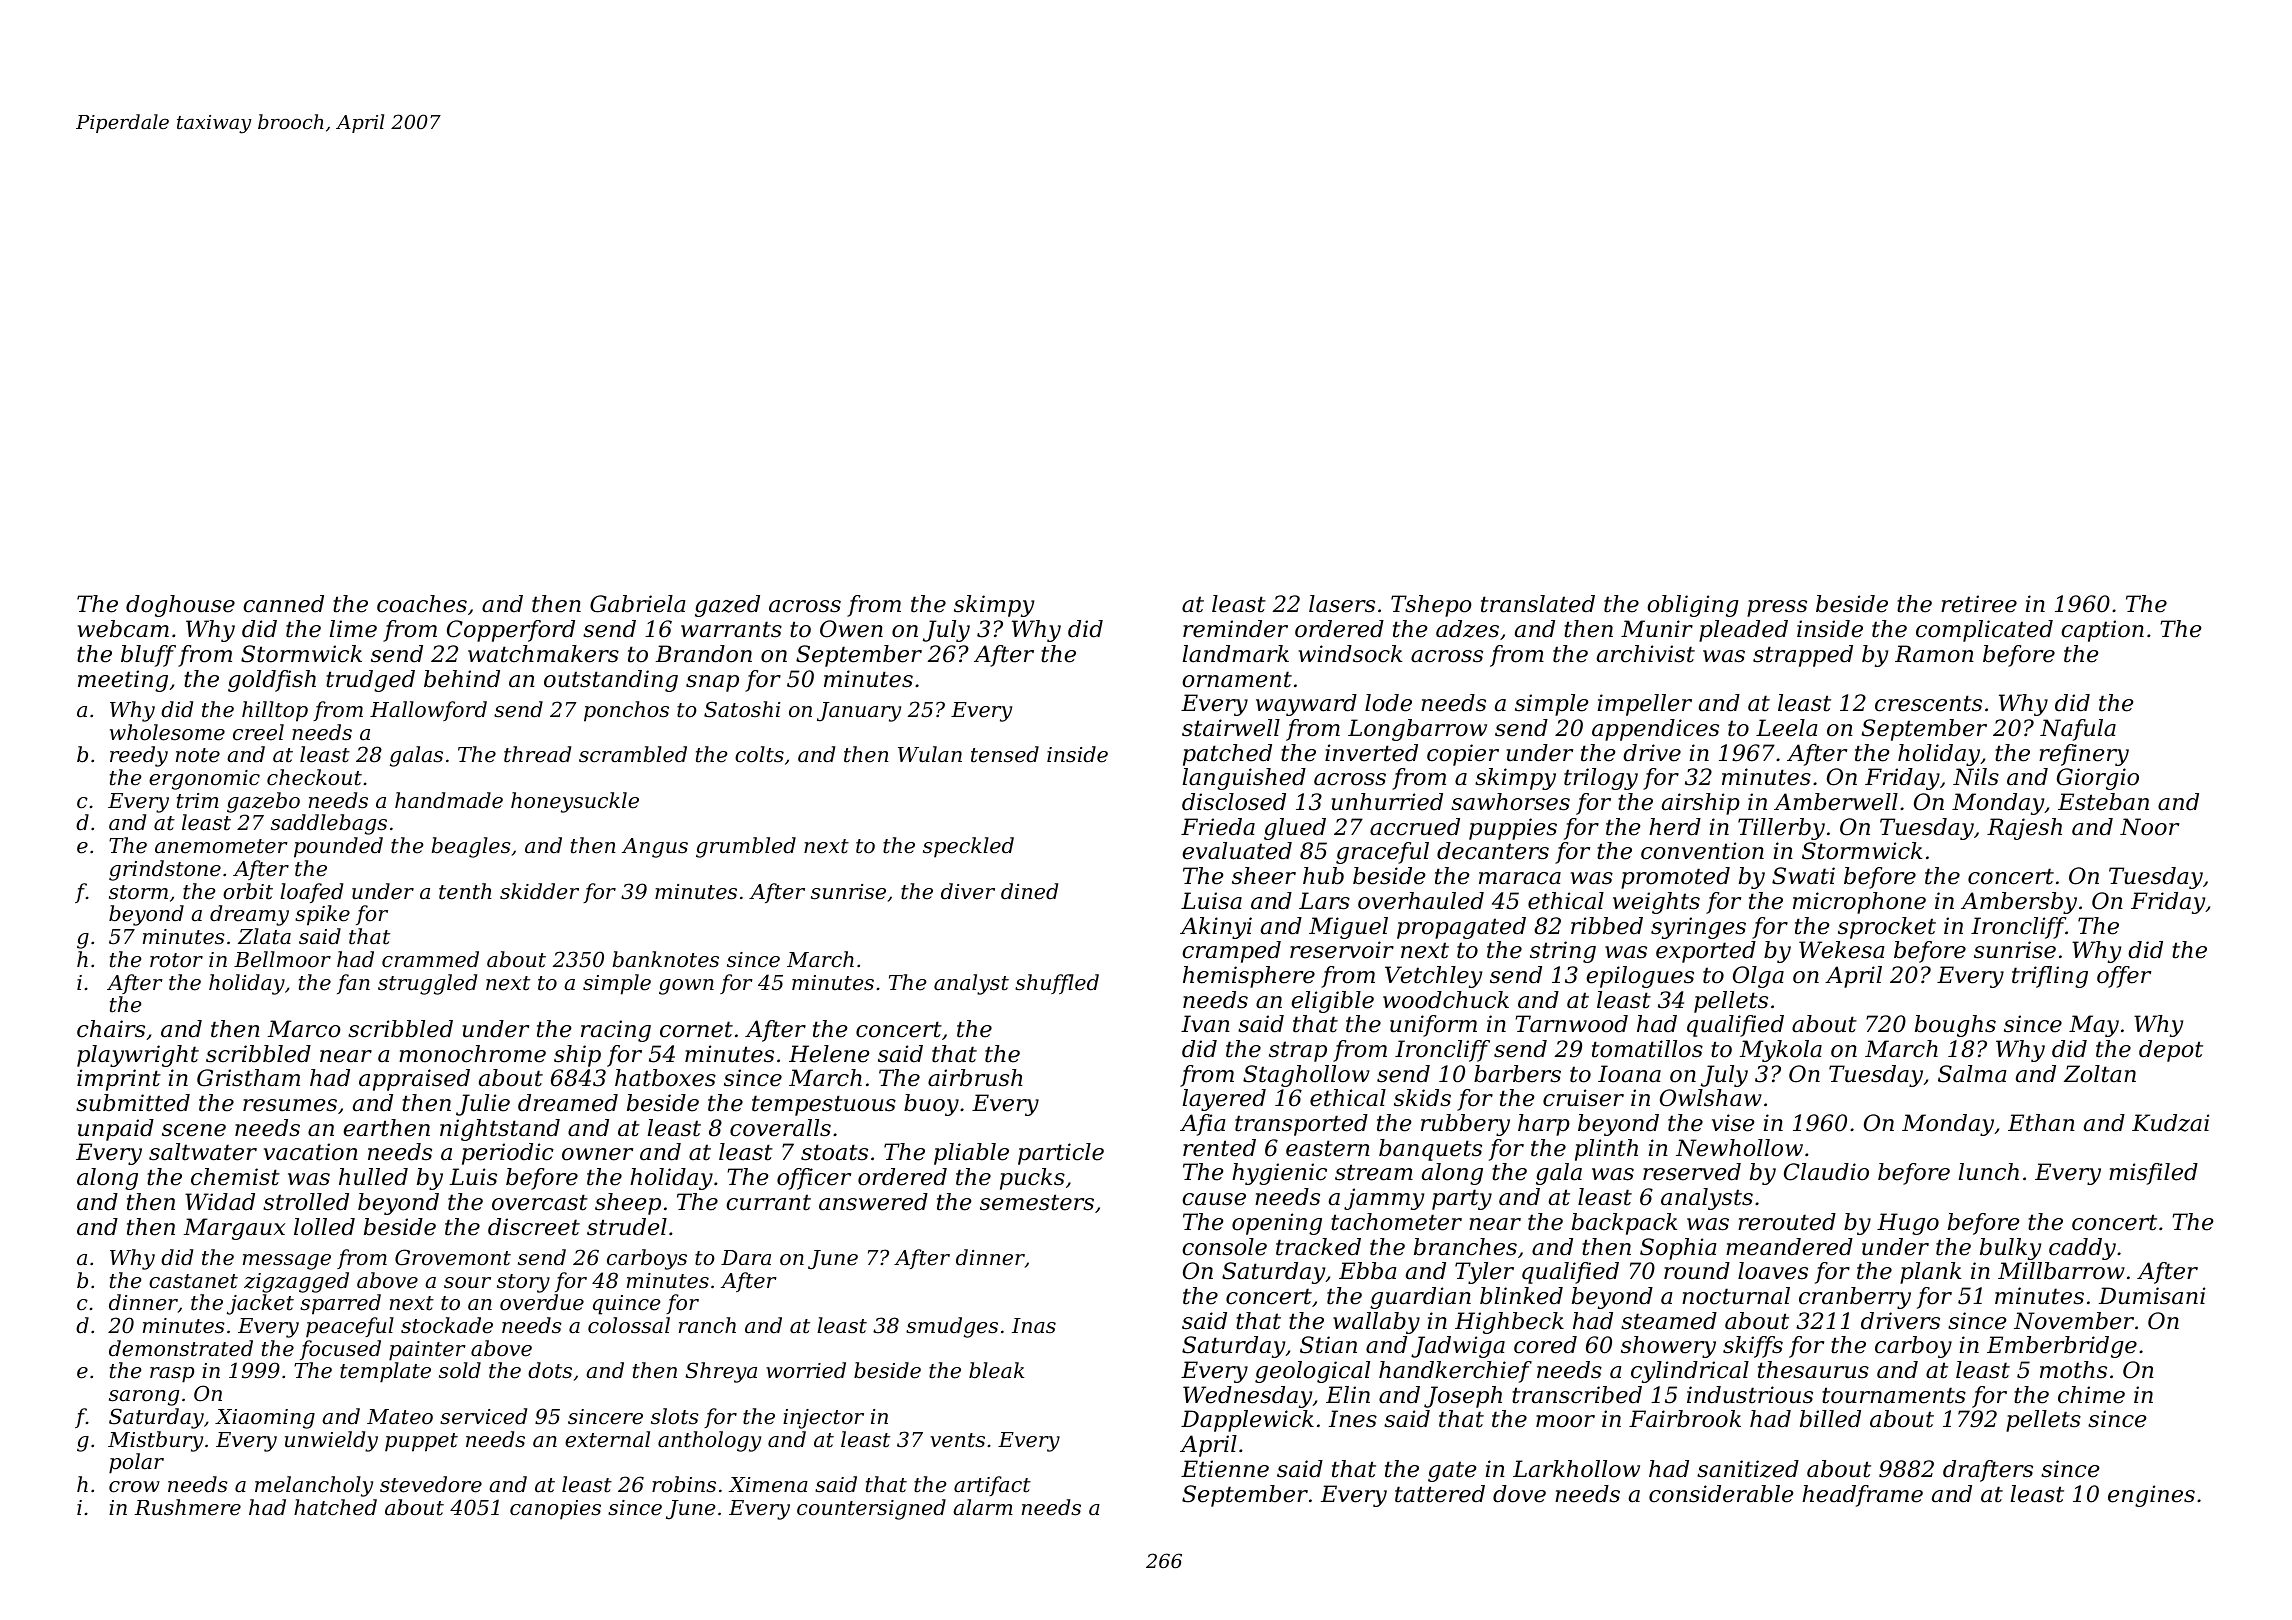  What do you see at coordinates (306, 1202) in the image?
I see `strolled` at bounding box center [306, 1202].
